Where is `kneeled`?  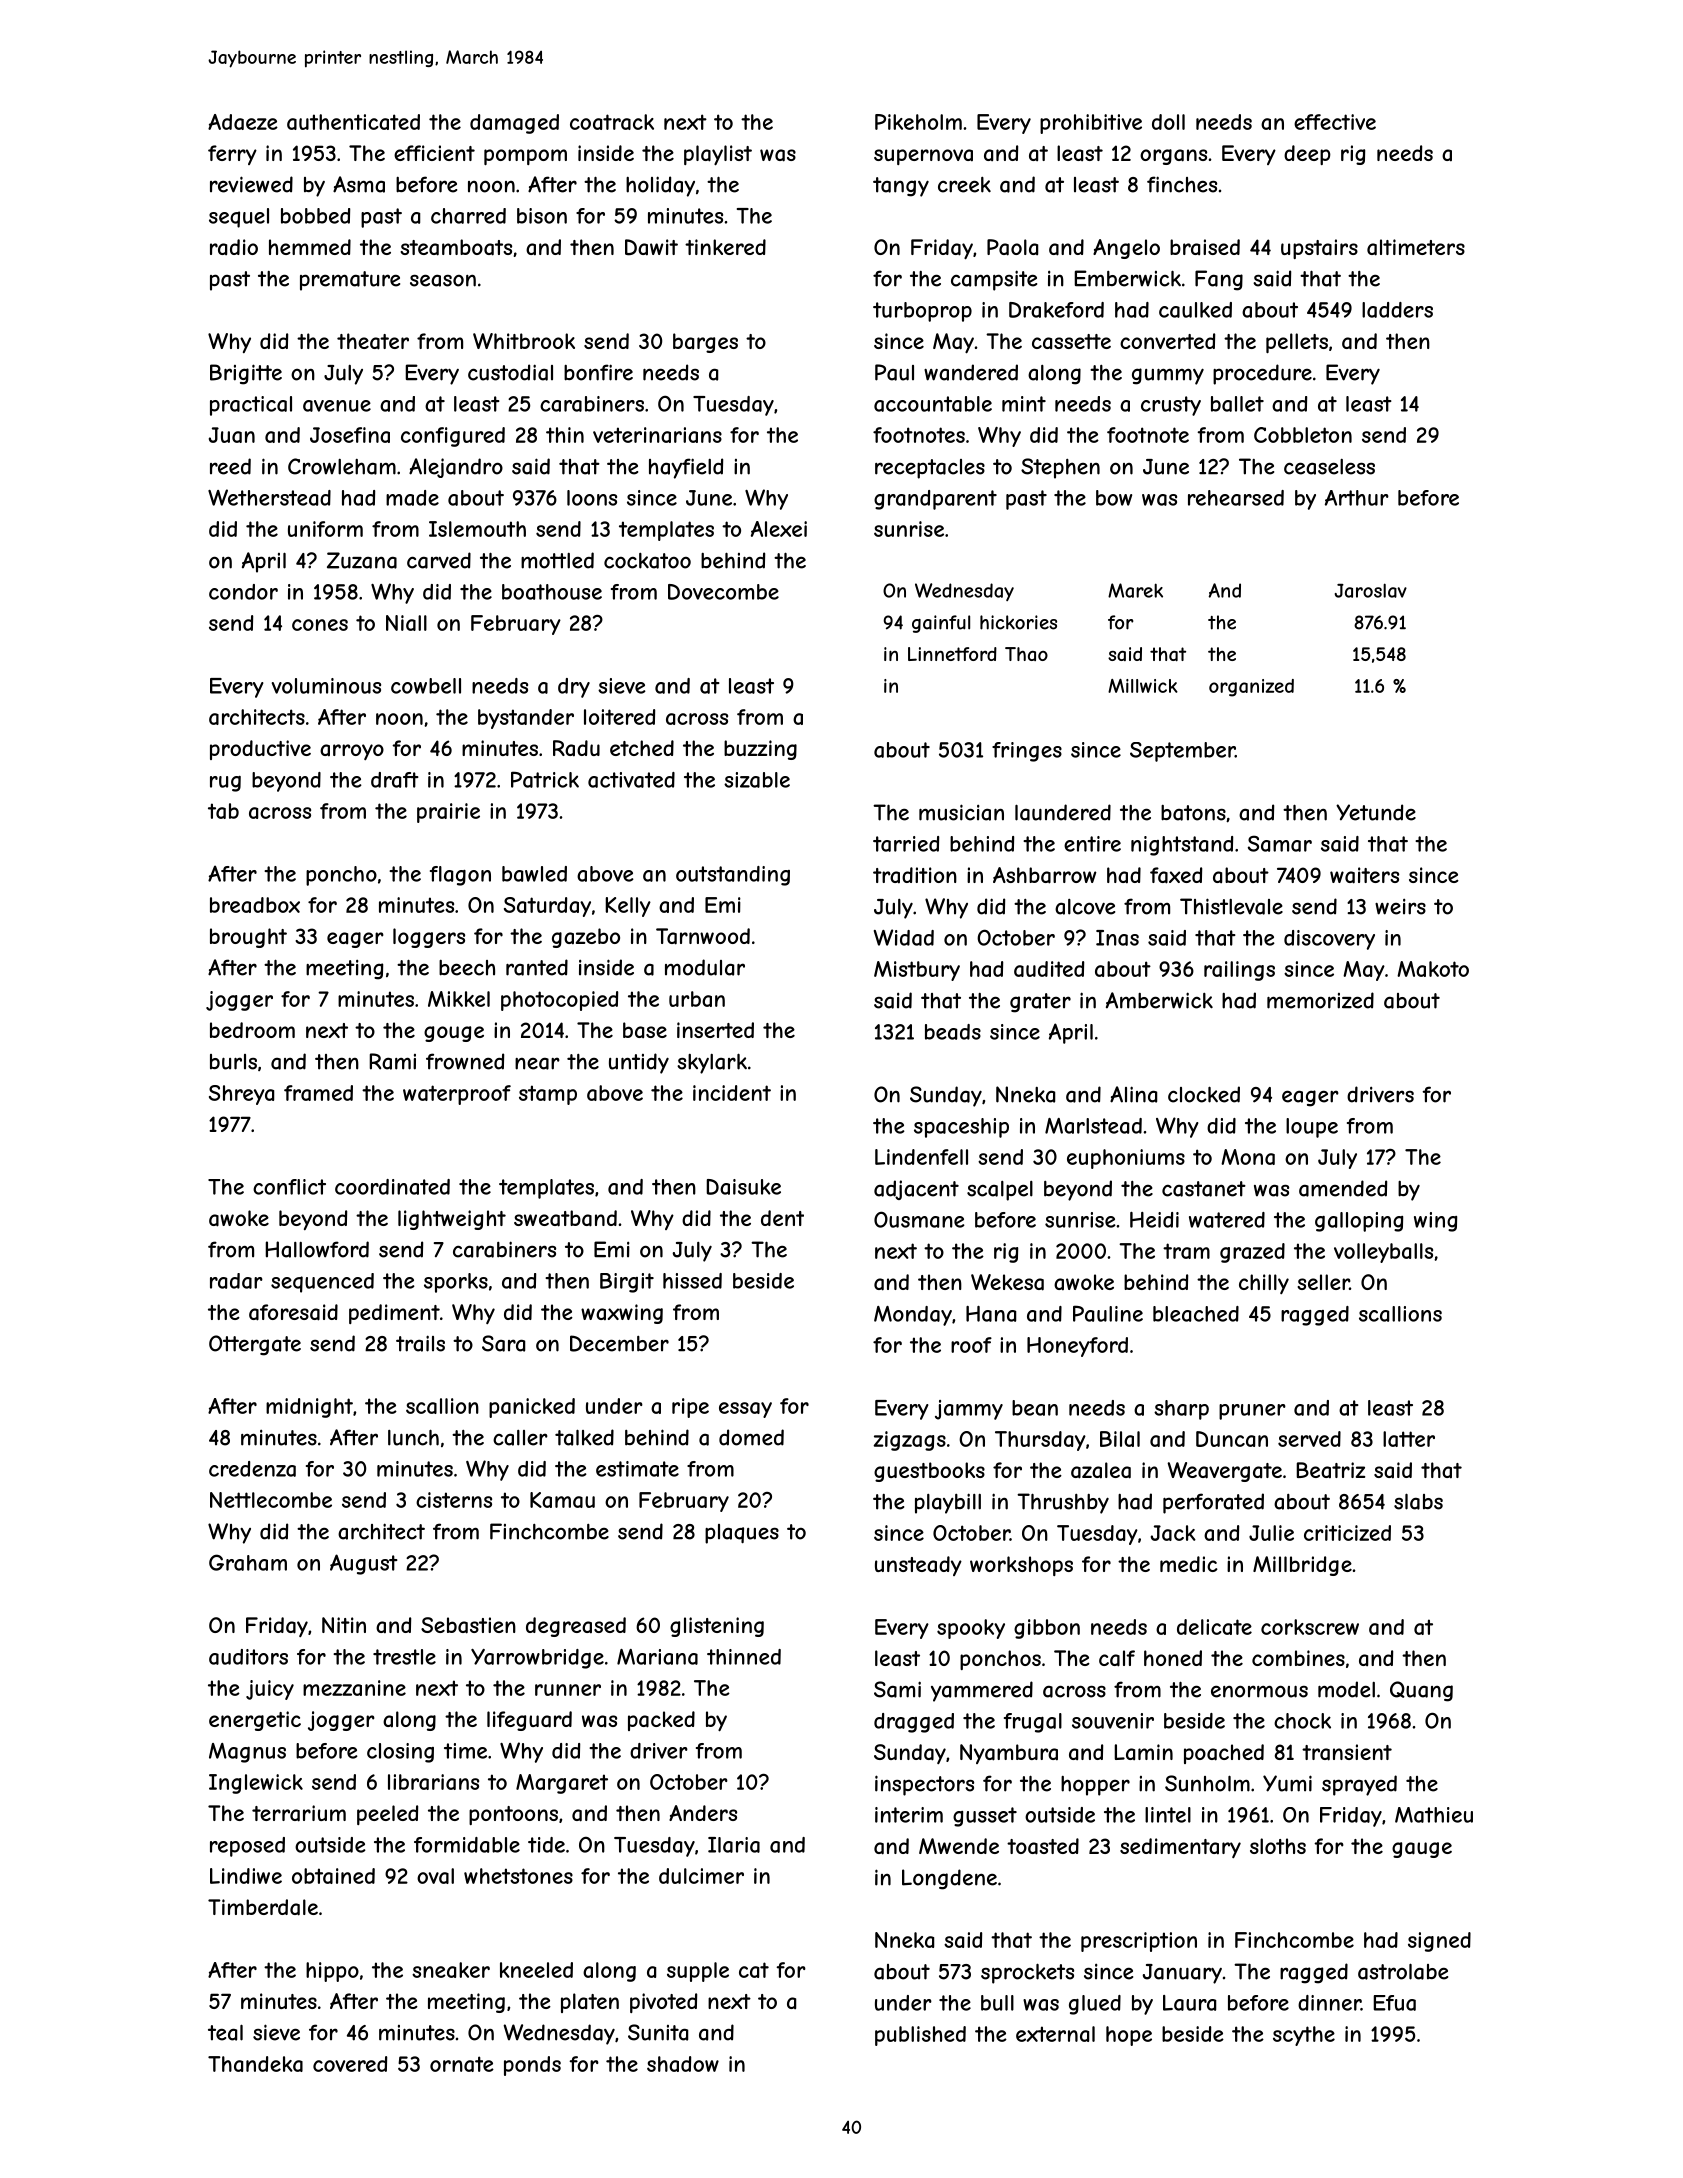 kneeled is located at coordinates (536, 1970).
